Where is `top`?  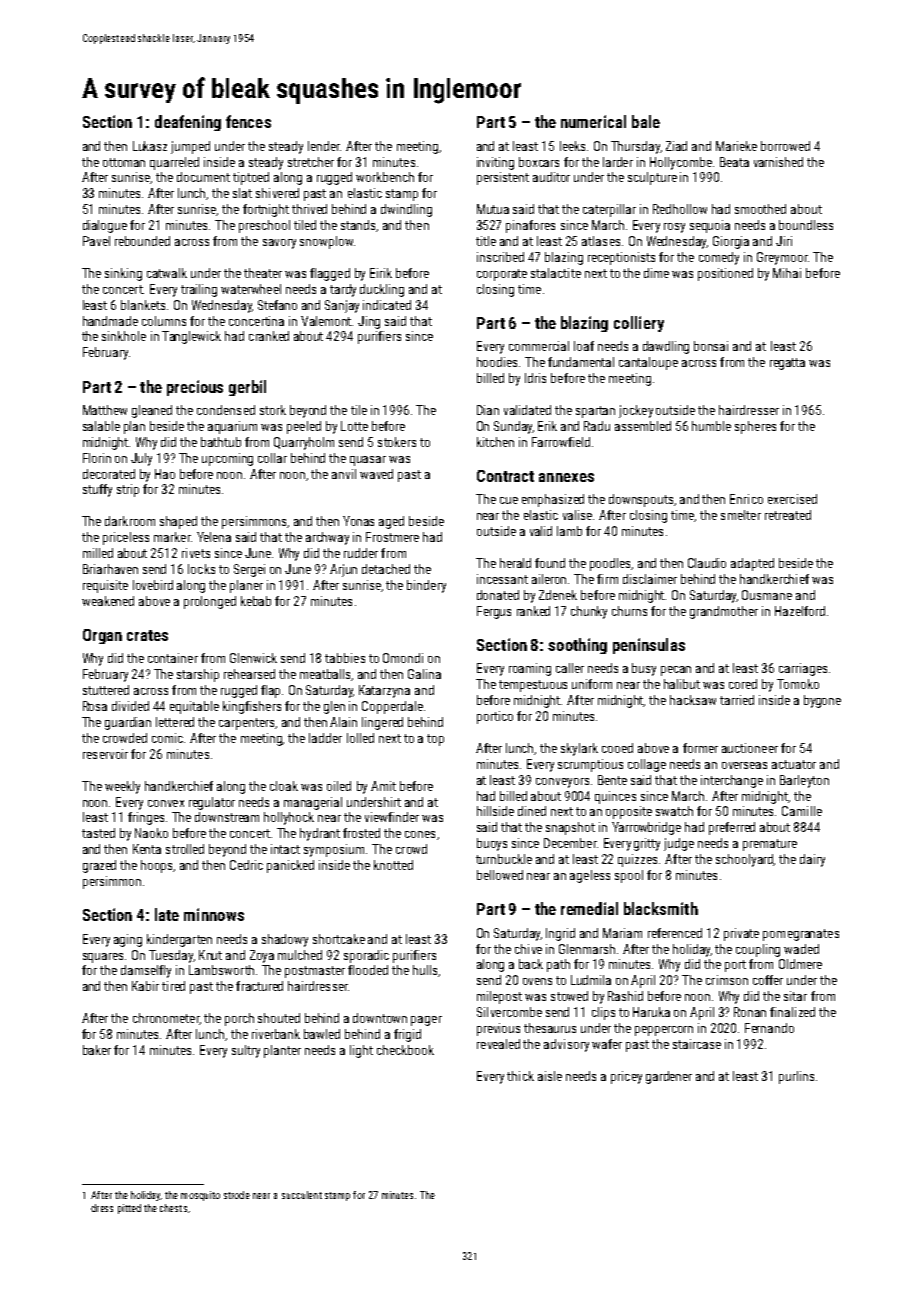
top is located at coordinates (435, 740).
